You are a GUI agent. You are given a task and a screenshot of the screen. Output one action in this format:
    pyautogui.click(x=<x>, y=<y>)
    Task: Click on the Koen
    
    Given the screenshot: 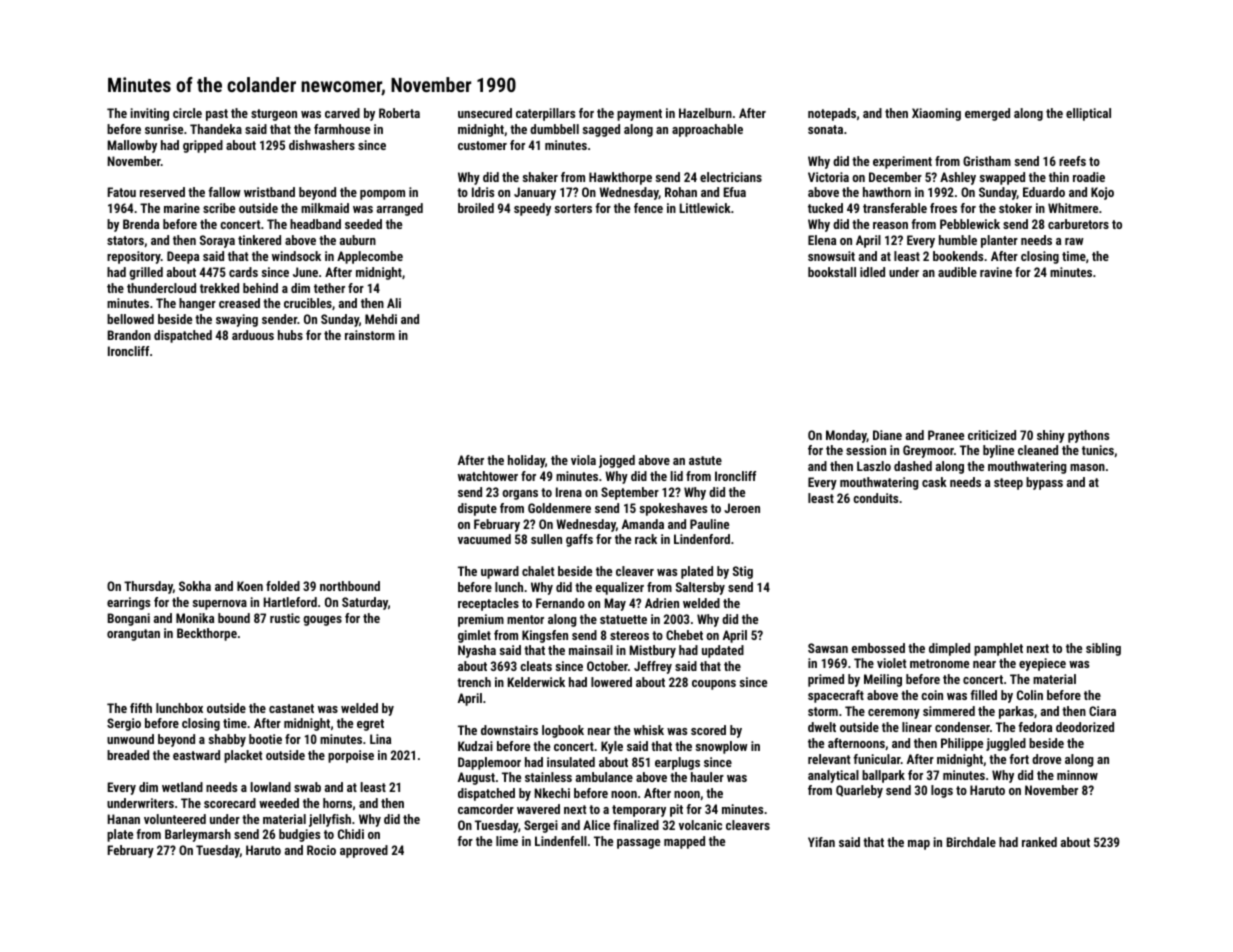 What is the action you would take?
    pyautogui.click(x=250, y=586)
